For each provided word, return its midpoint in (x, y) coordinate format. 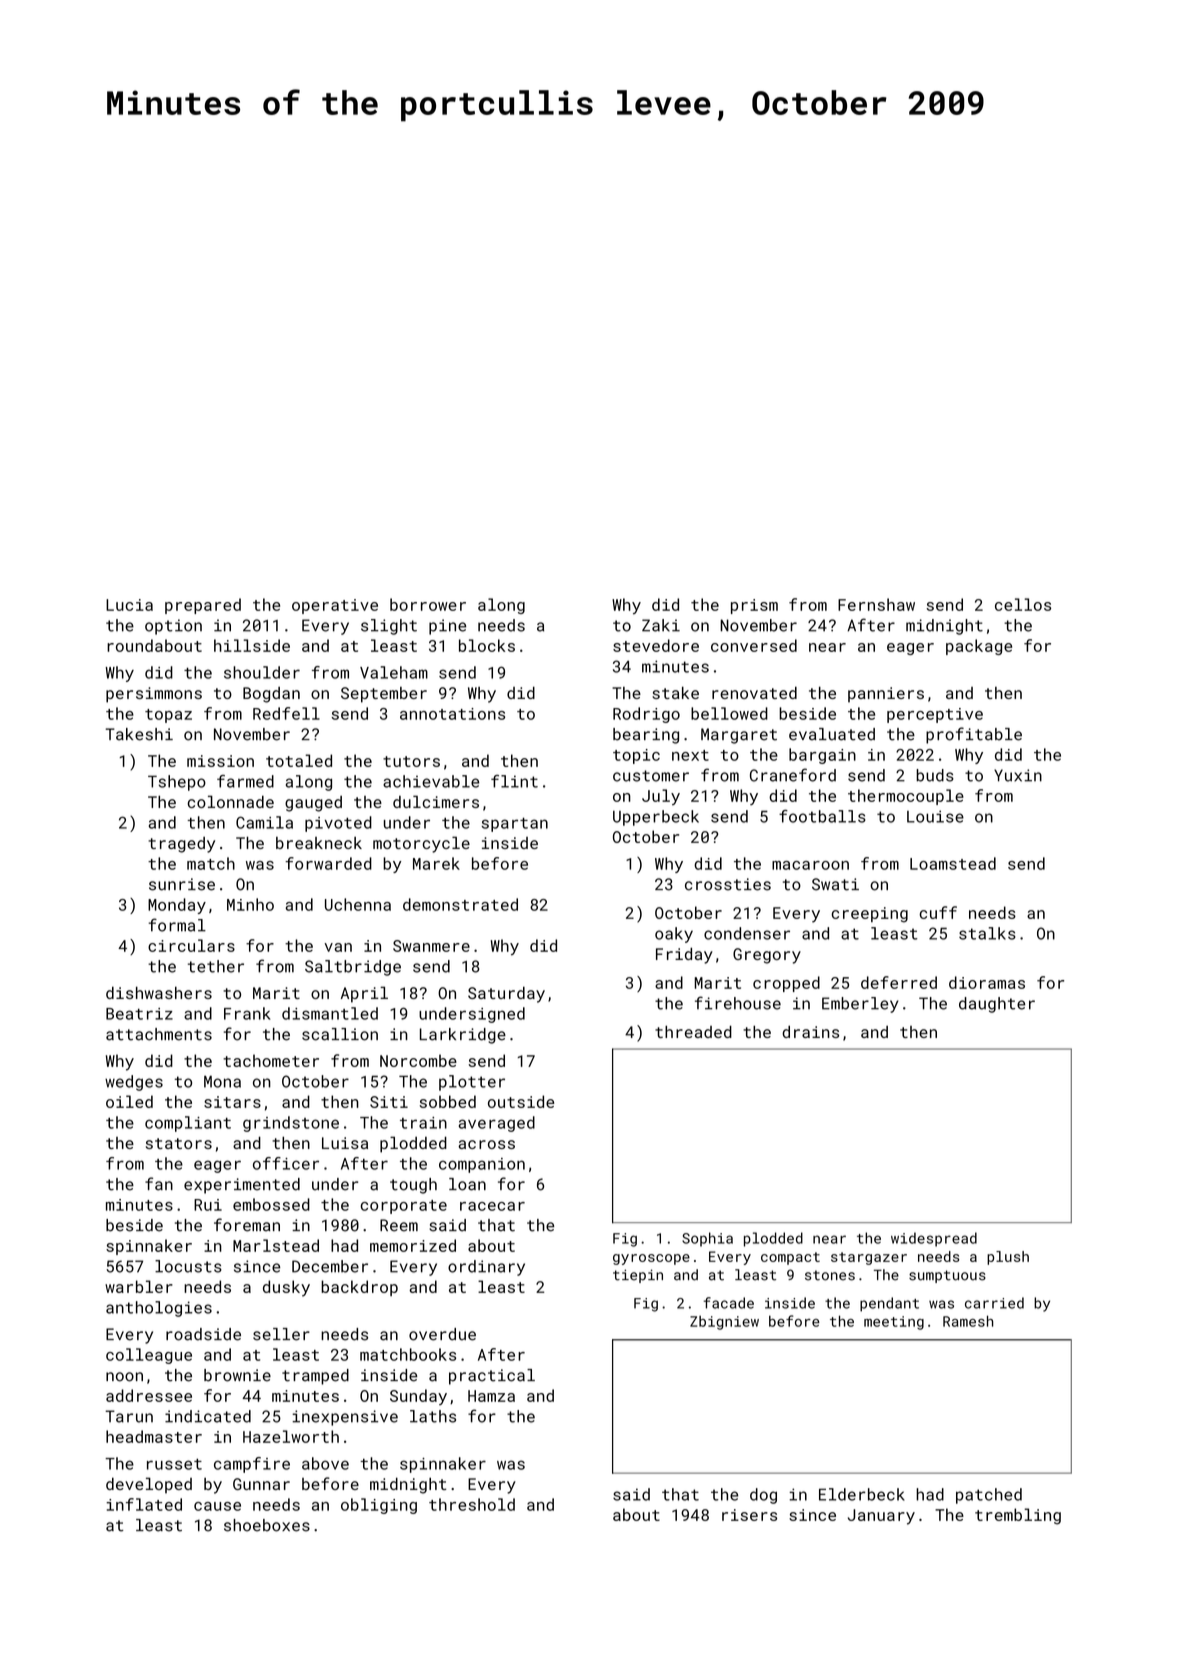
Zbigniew (724, 1323)
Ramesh (968, 1321)
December (330, 1266)
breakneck (319, 843)
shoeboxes (267, 1525)
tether (216, 966)
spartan (515, 825)
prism (754, 606)
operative (335, 606)
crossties (728, 884)
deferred (899, 982)
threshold (472, 1504)
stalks (987, 933)
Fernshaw (876, 604)
